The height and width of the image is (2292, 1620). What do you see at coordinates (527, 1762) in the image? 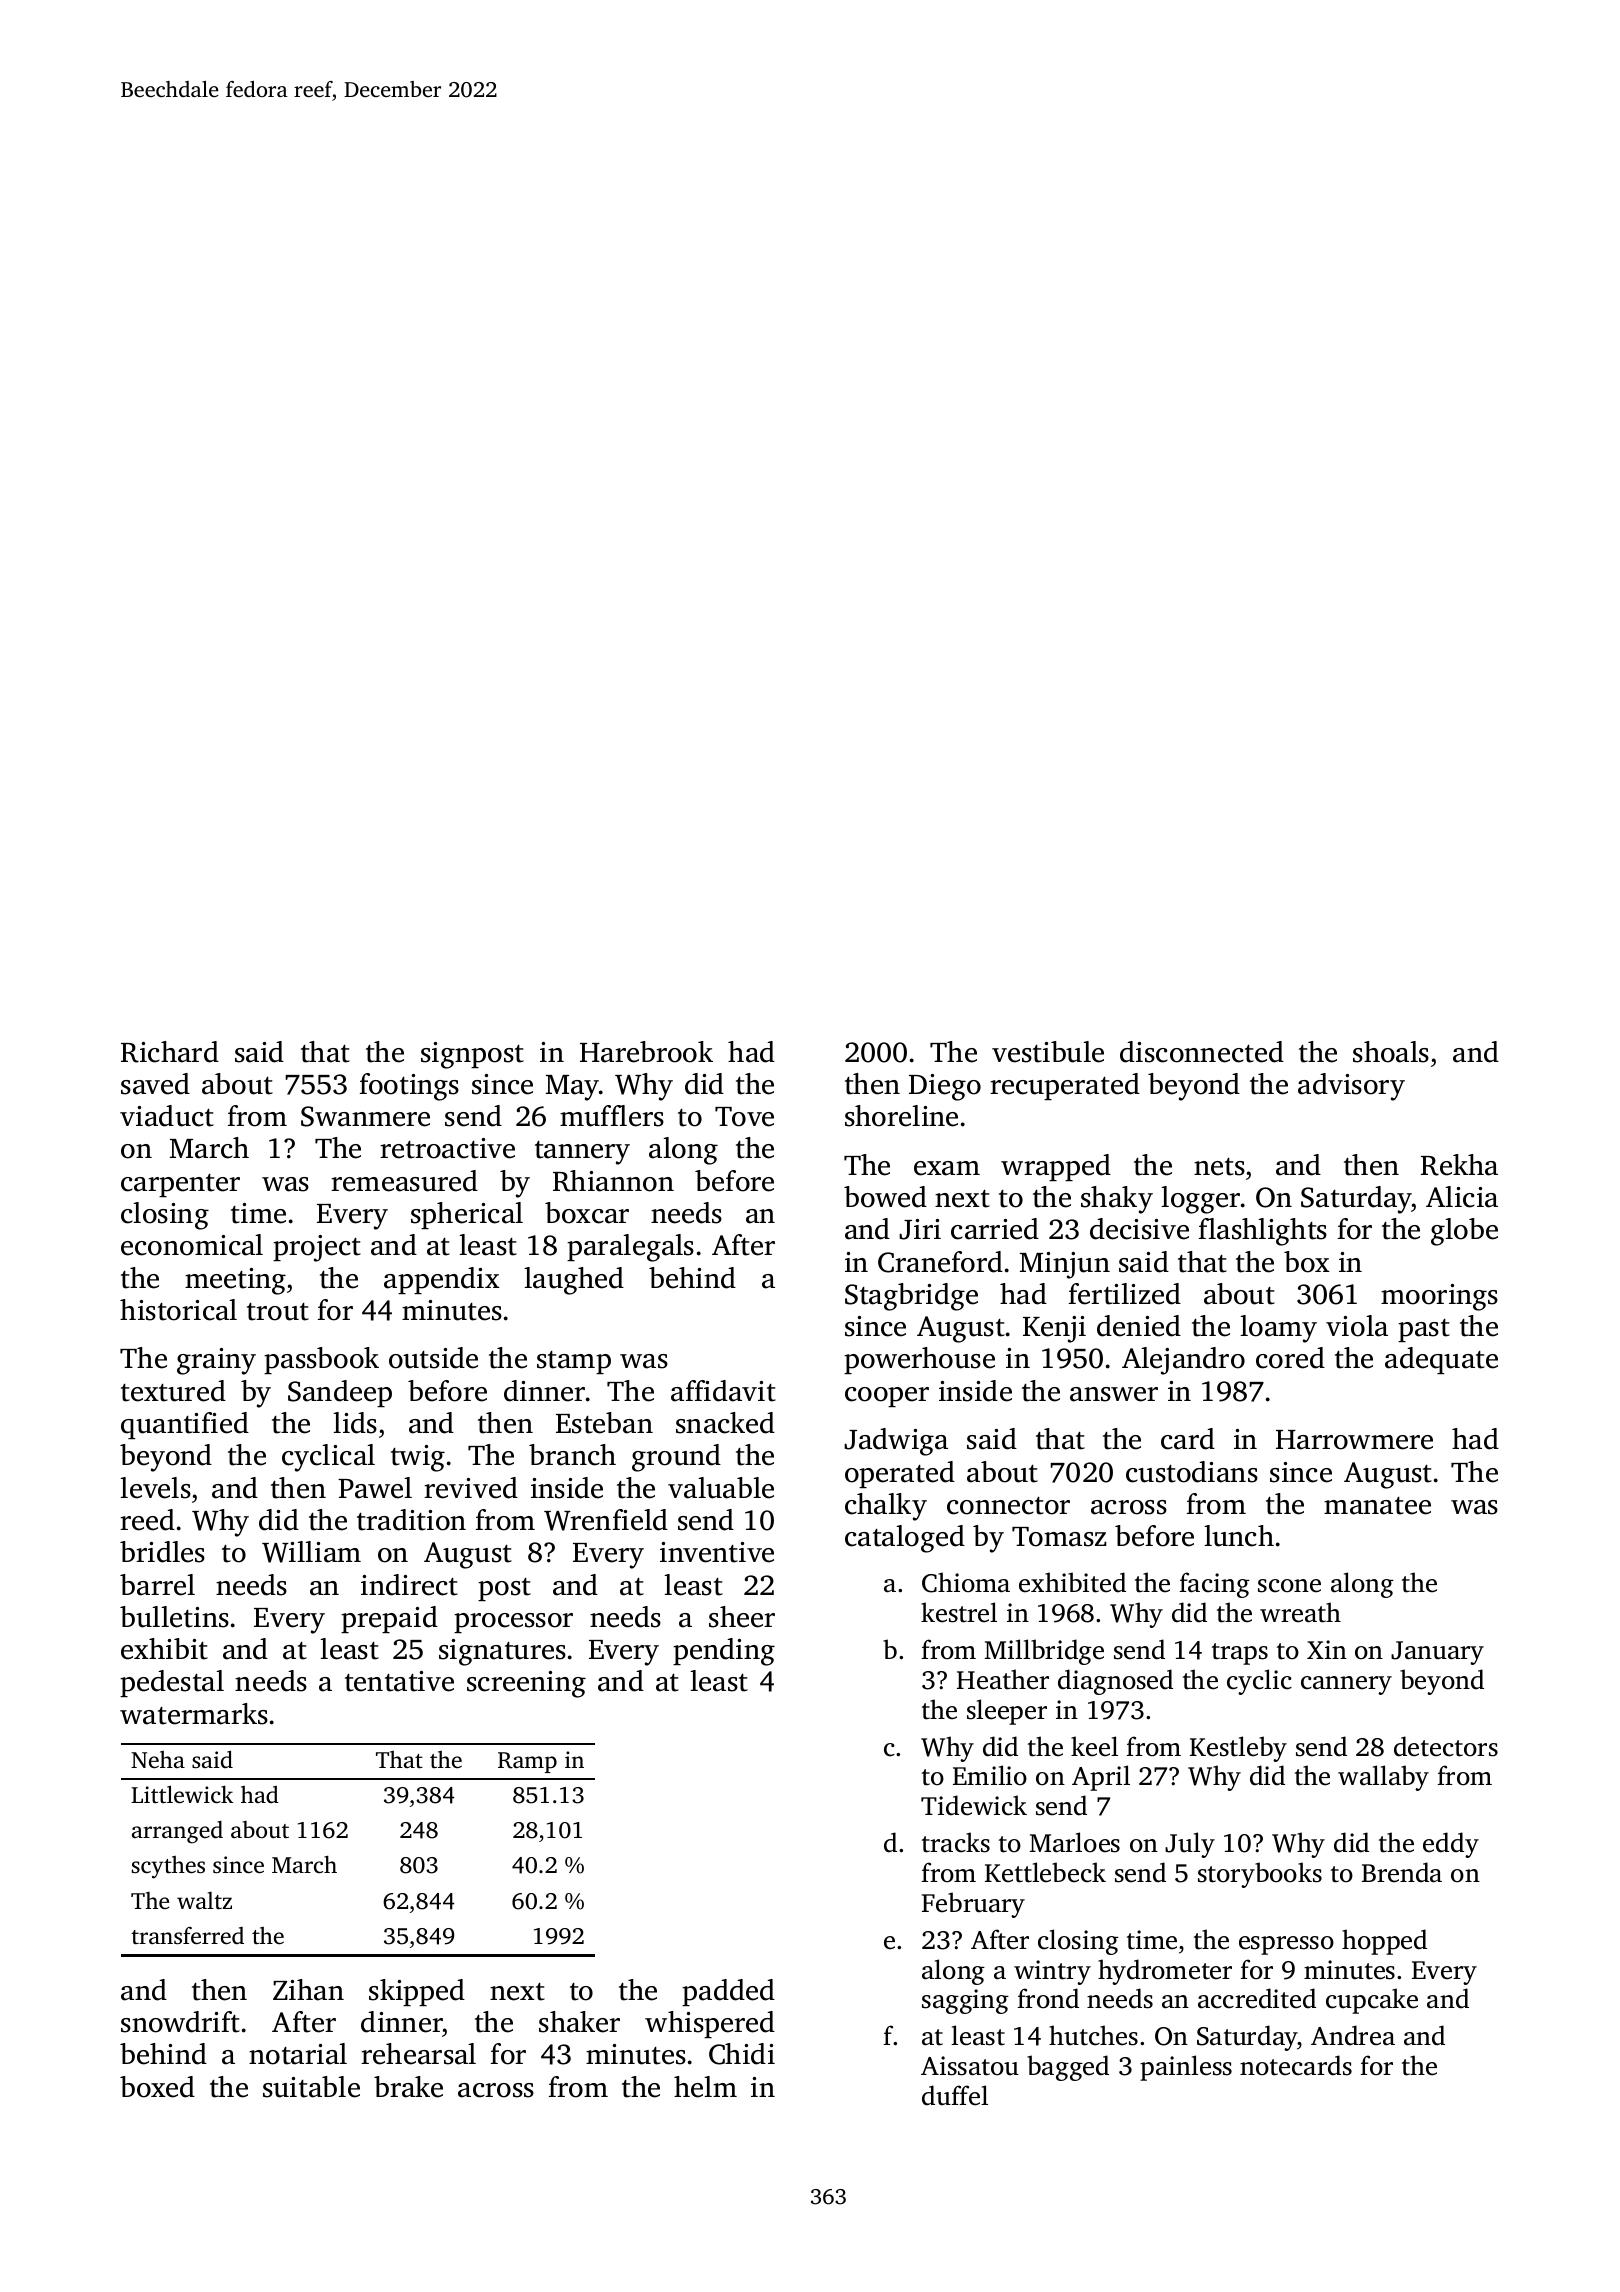
I see `Ramp` at bounding box center [527, 1762].
